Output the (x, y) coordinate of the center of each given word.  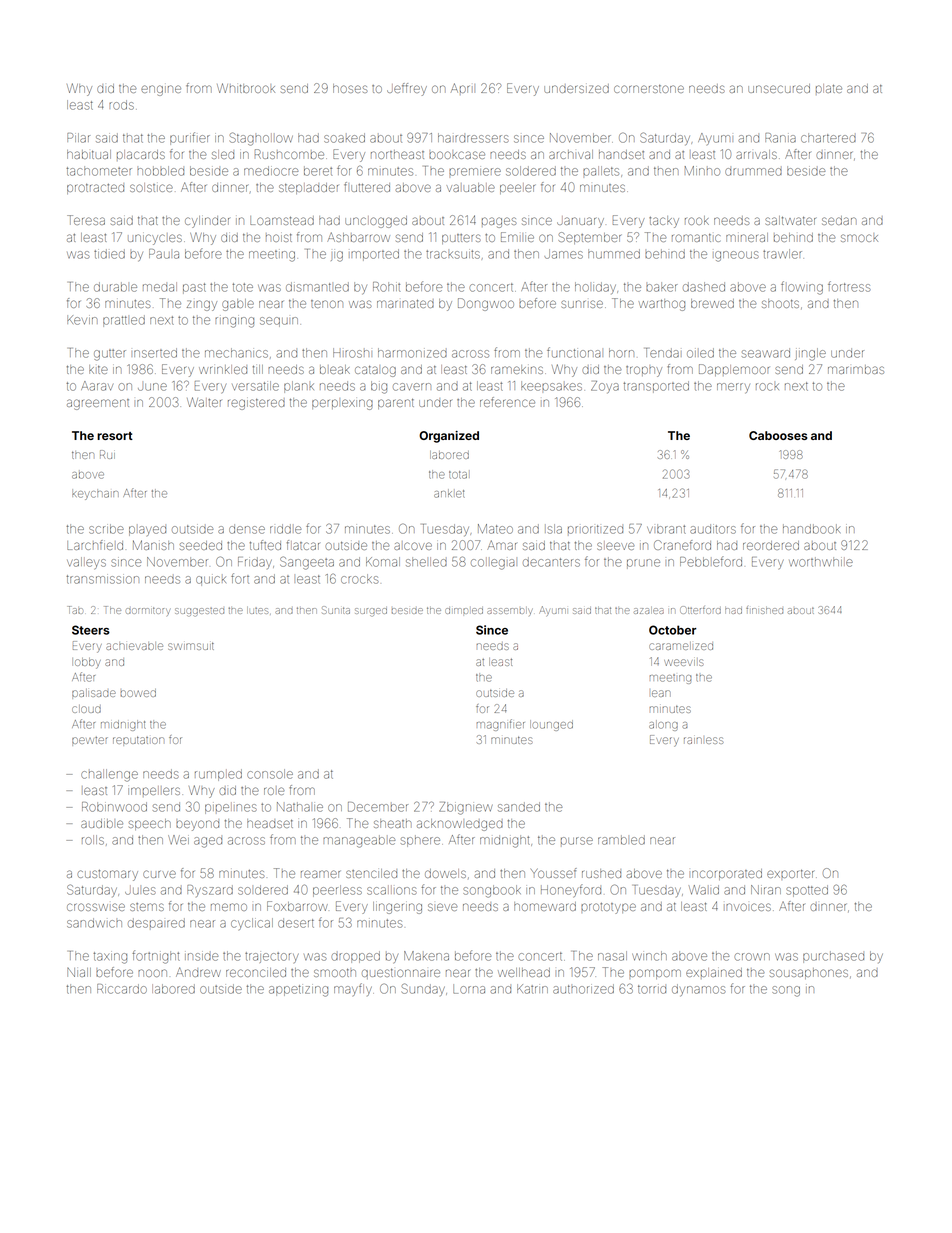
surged (371, 612)
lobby (88, 663)
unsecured (779, 88)
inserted (155, 353)
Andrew (198, 972)
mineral (747, 237)
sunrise (582, 304)
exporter (790, 874)
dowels (445, 873)
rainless (703, 740)
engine (161, 90)
